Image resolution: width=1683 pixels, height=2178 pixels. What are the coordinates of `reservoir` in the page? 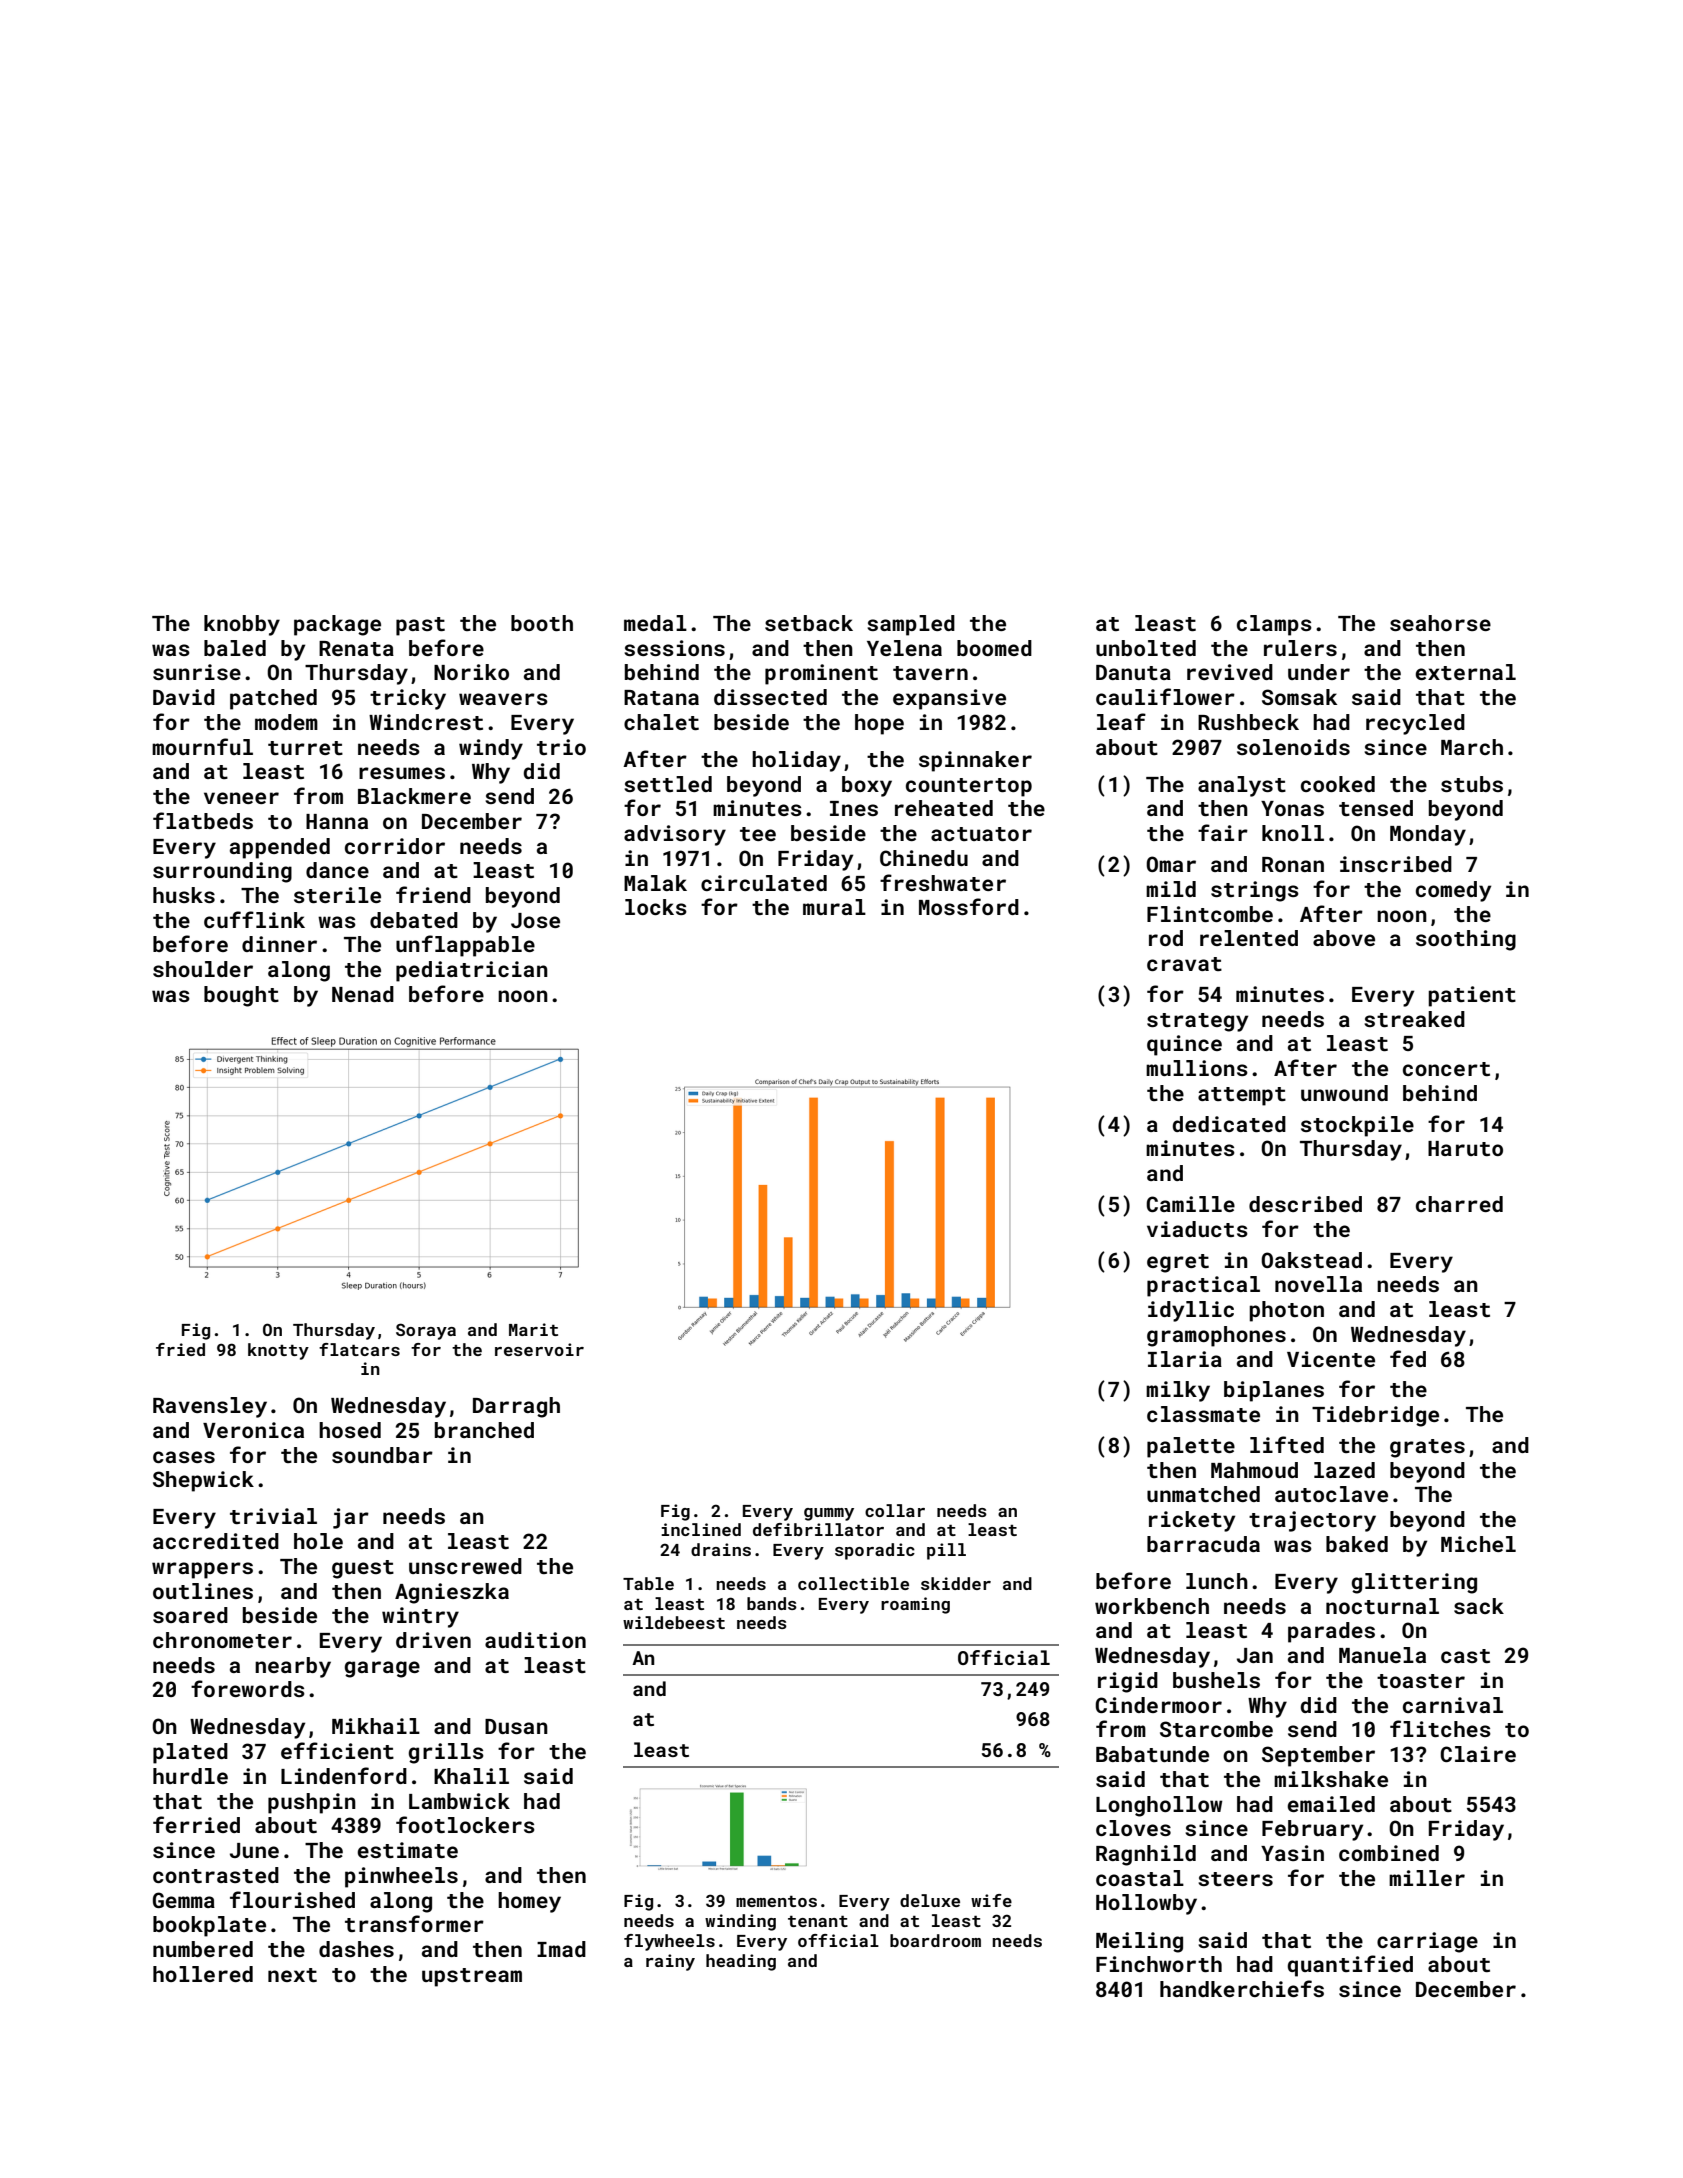 It's located at (539, 1349).
